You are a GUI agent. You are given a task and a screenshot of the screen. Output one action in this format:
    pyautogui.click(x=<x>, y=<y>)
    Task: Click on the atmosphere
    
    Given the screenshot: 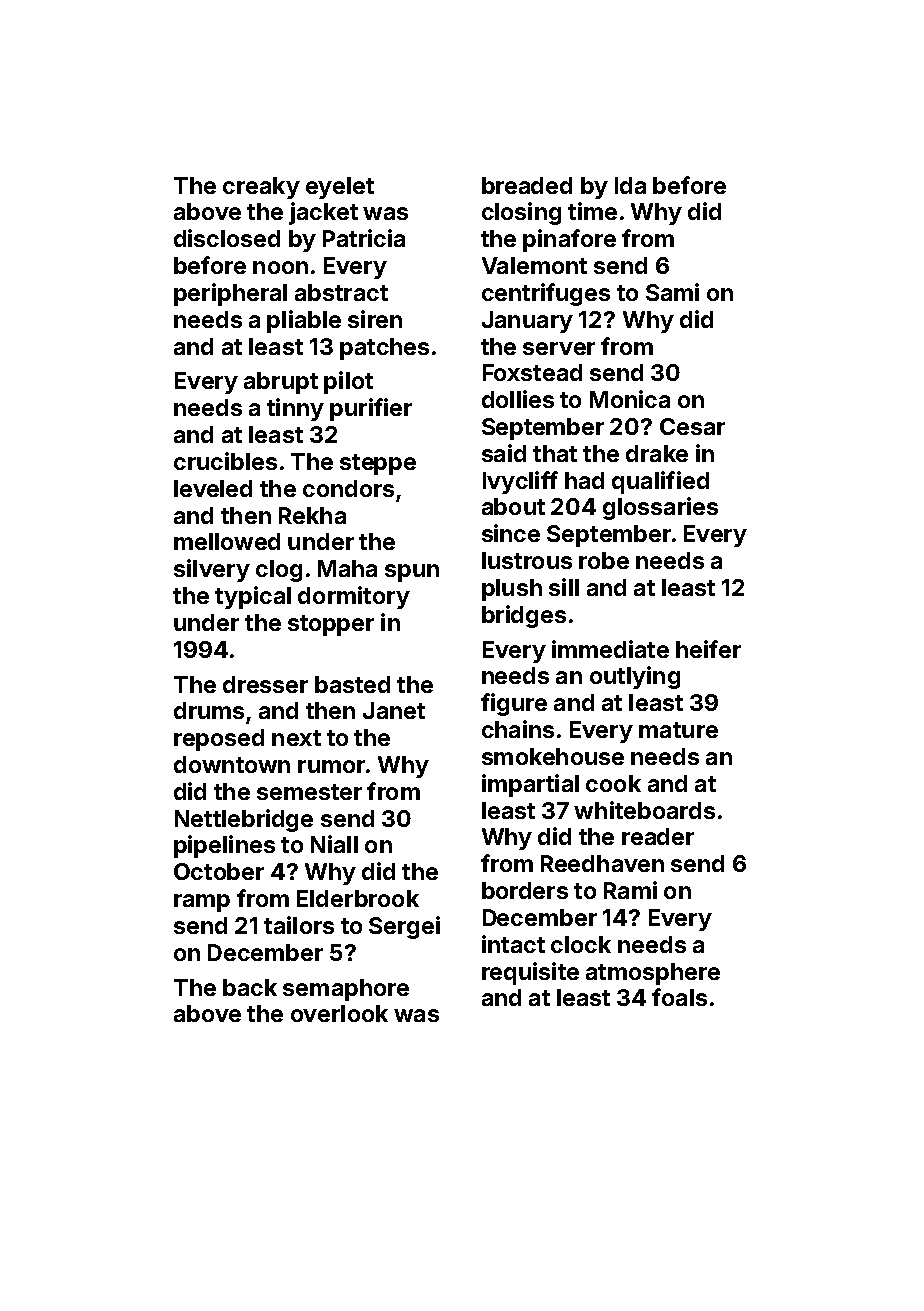 What is the action you would take?
    pyautogui.click(x=653, y=974)
